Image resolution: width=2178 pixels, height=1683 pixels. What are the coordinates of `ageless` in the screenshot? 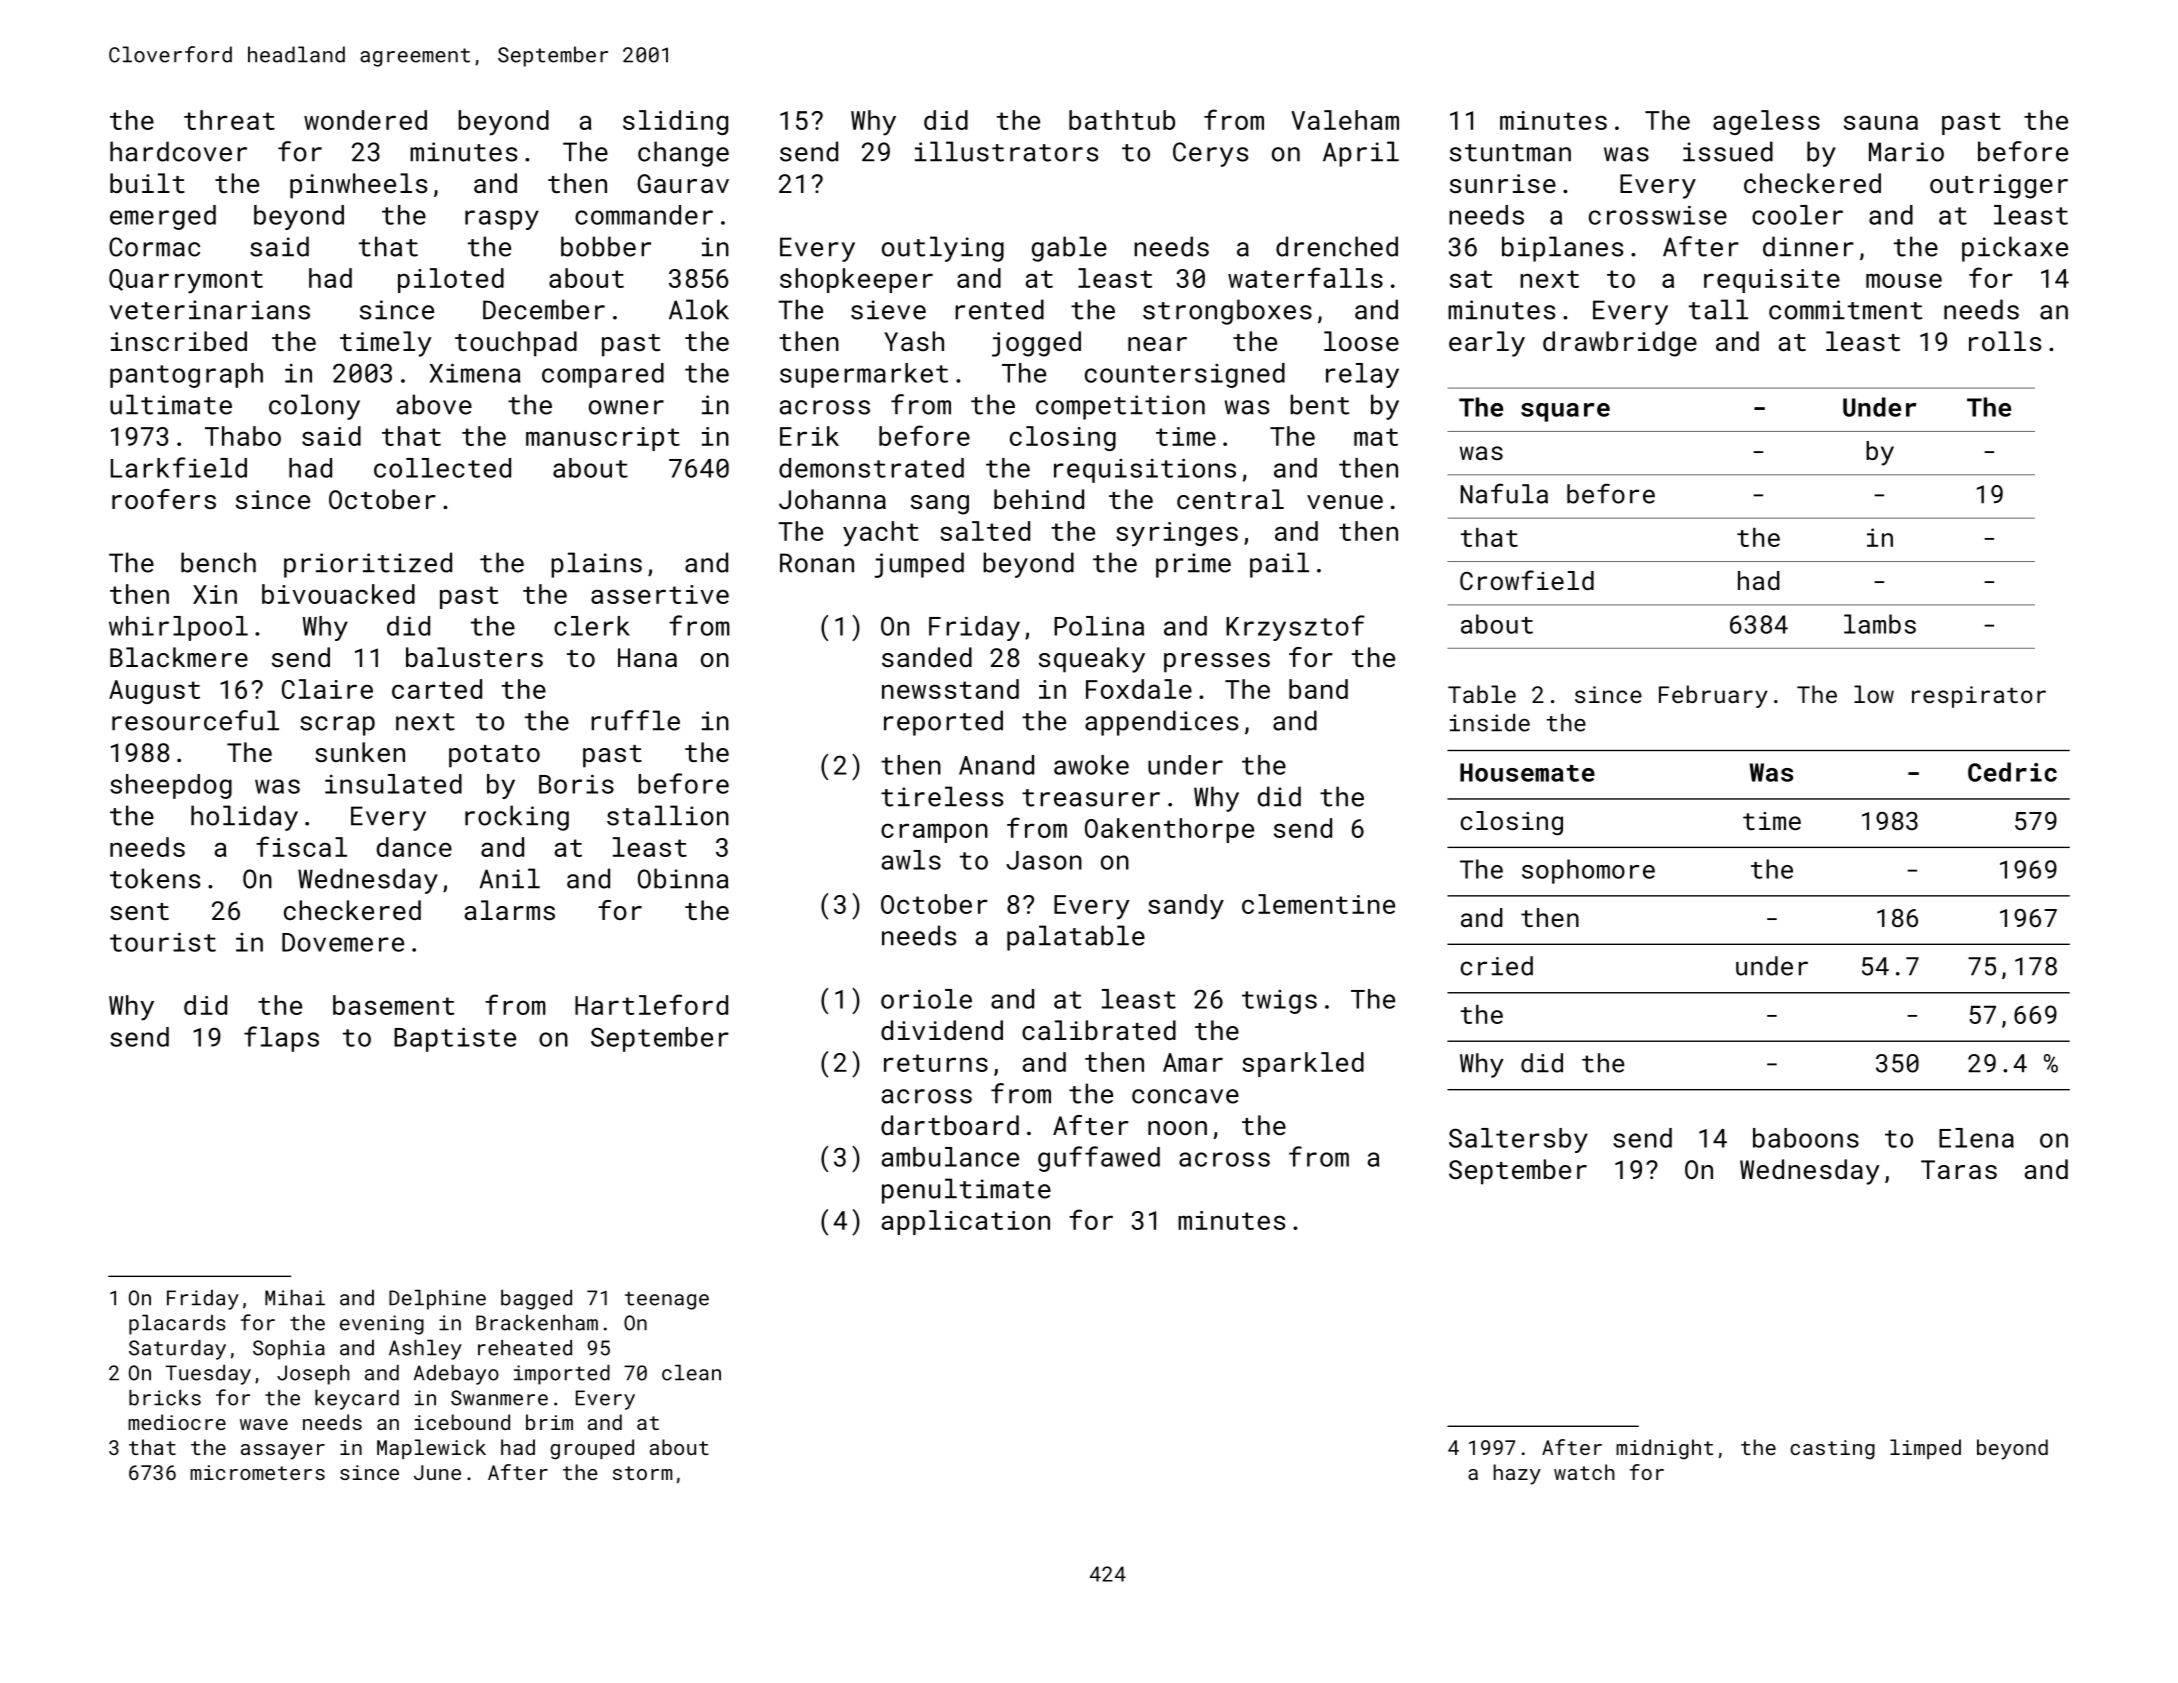 It's located at (1766, 122).
